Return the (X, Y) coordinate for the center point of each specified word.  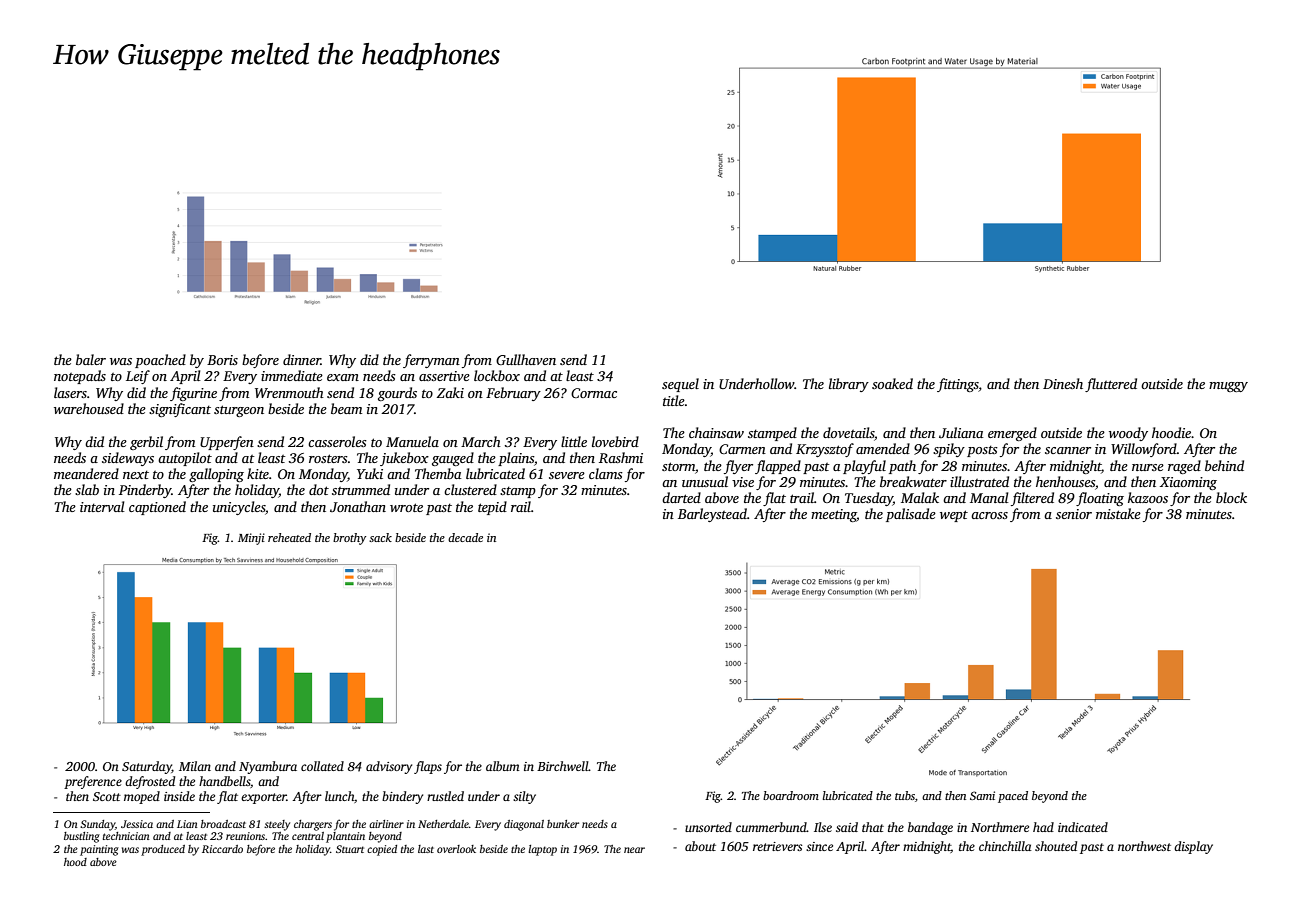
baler (91, 359)
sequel (680, 385)
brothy (349, 539)
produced (163, 850)
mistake (1118, 513)
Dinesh (1063, 383)
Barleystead (712, 515)
